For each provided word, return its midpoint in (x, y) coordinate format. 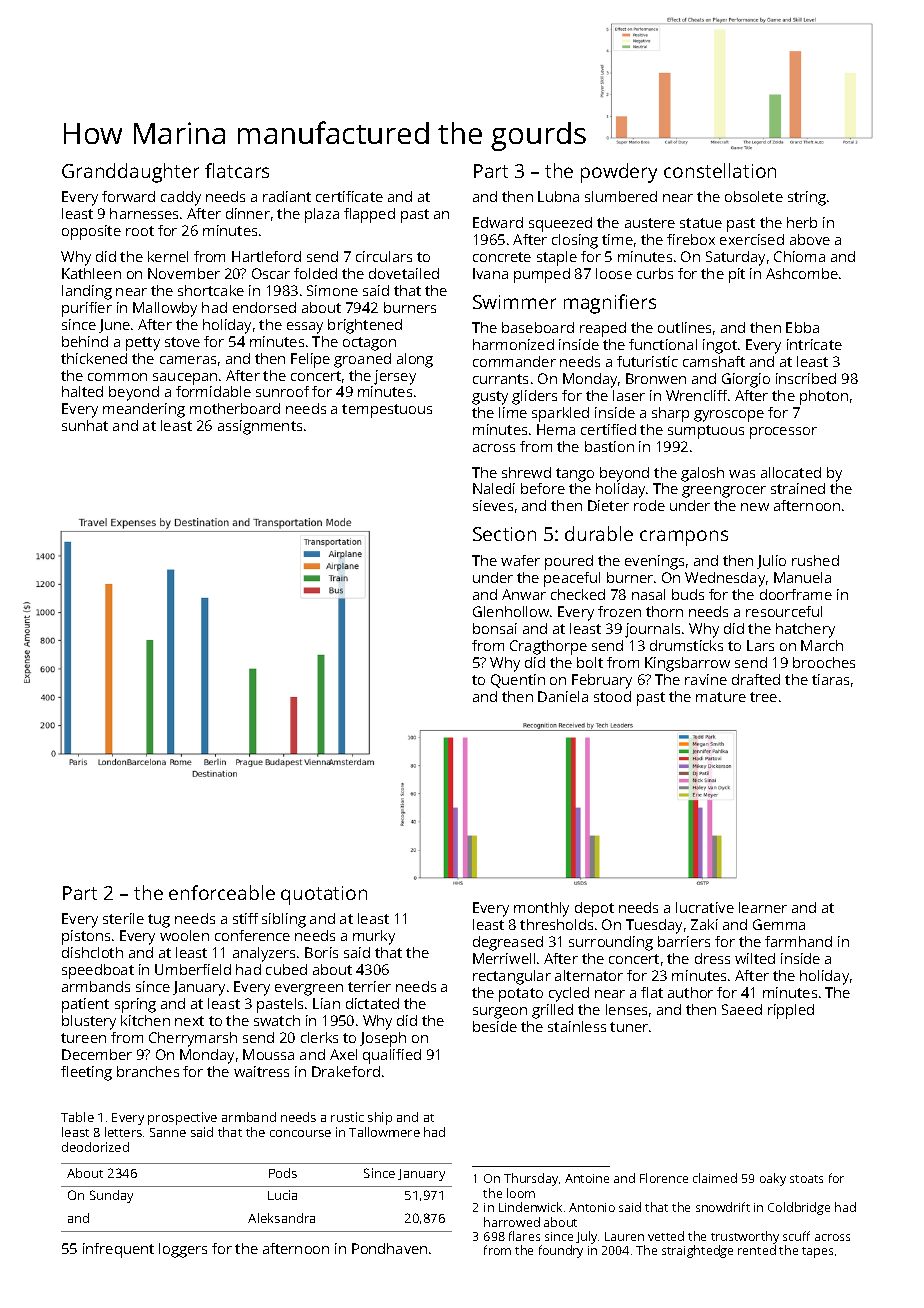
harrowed (512, 1222)
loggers (183, 1250)
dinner (248, 213)
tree (763, 697)
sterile (123, 918)
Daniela (563, 696)
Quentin (518, 681)
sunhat (85, 425)
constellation (720, 170)
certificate (349, 196)
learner (763, 907)
